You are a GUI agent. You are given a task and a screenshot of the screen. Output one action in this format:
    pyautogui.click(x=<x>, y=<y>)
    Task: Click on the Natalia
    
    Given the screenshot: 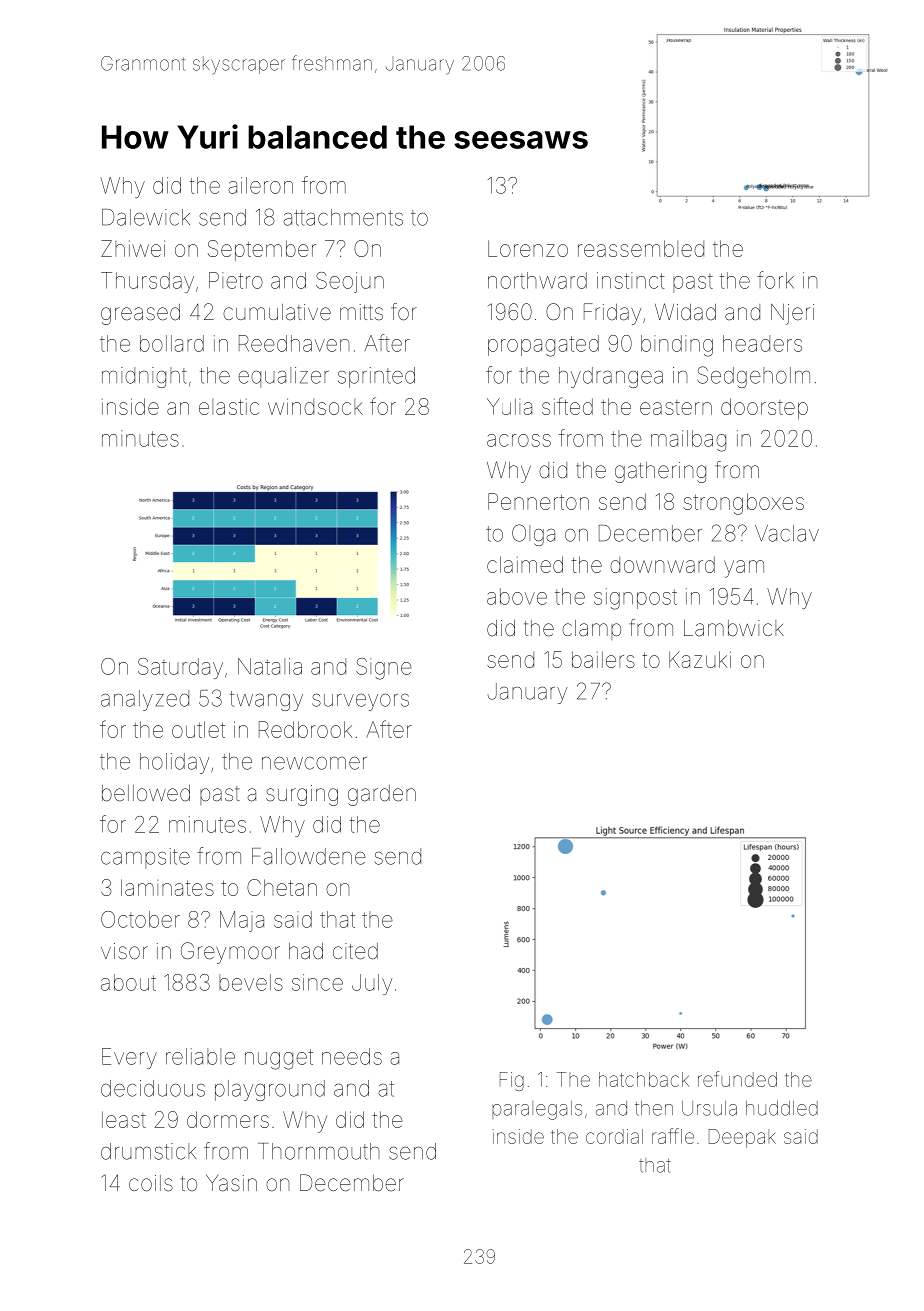 What is the action you would take?
    pyautogui.click(x=270, y=666)
